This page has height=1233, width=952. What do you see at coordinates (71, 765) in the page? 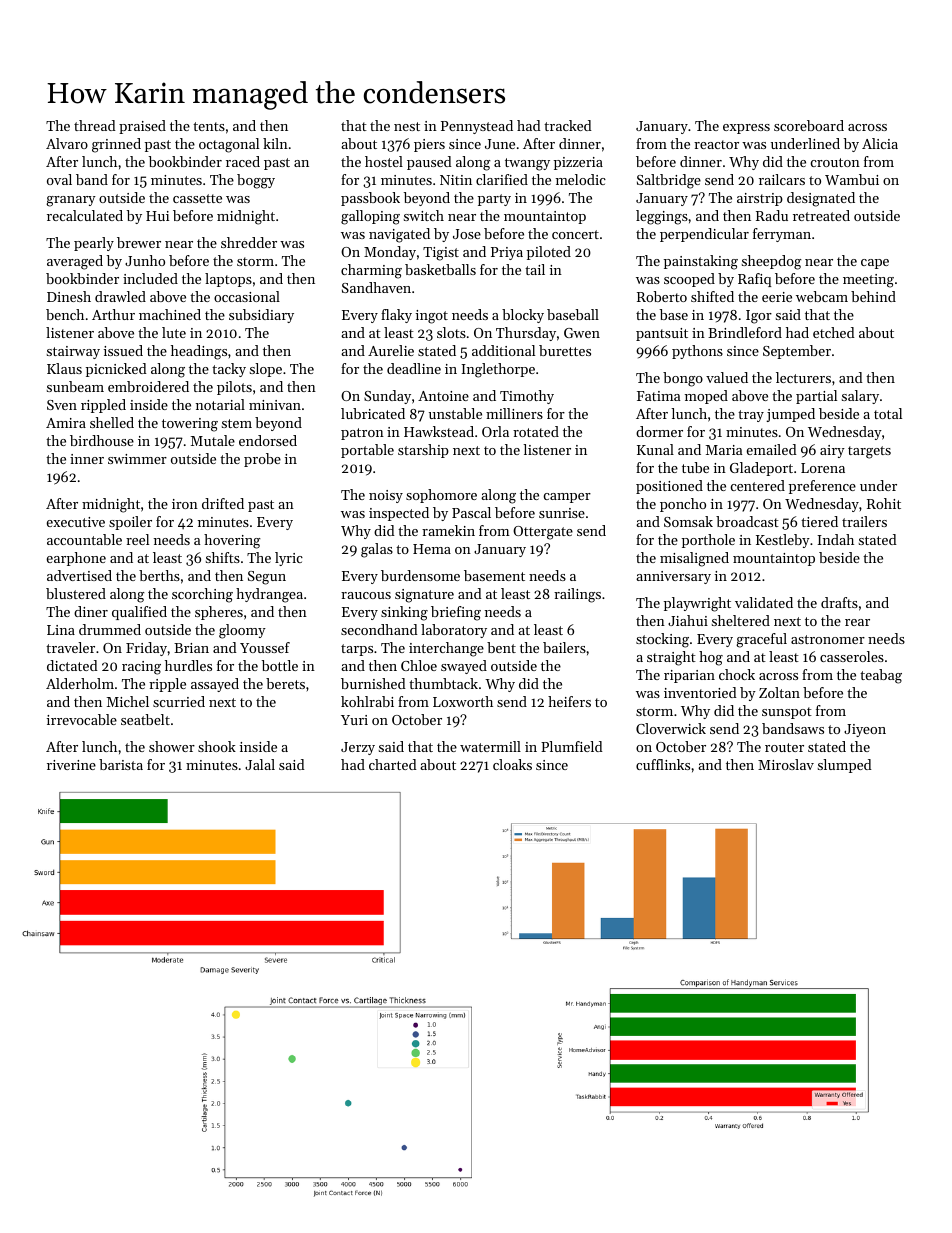
I see `riverine` at bounding box center [71, 765].
